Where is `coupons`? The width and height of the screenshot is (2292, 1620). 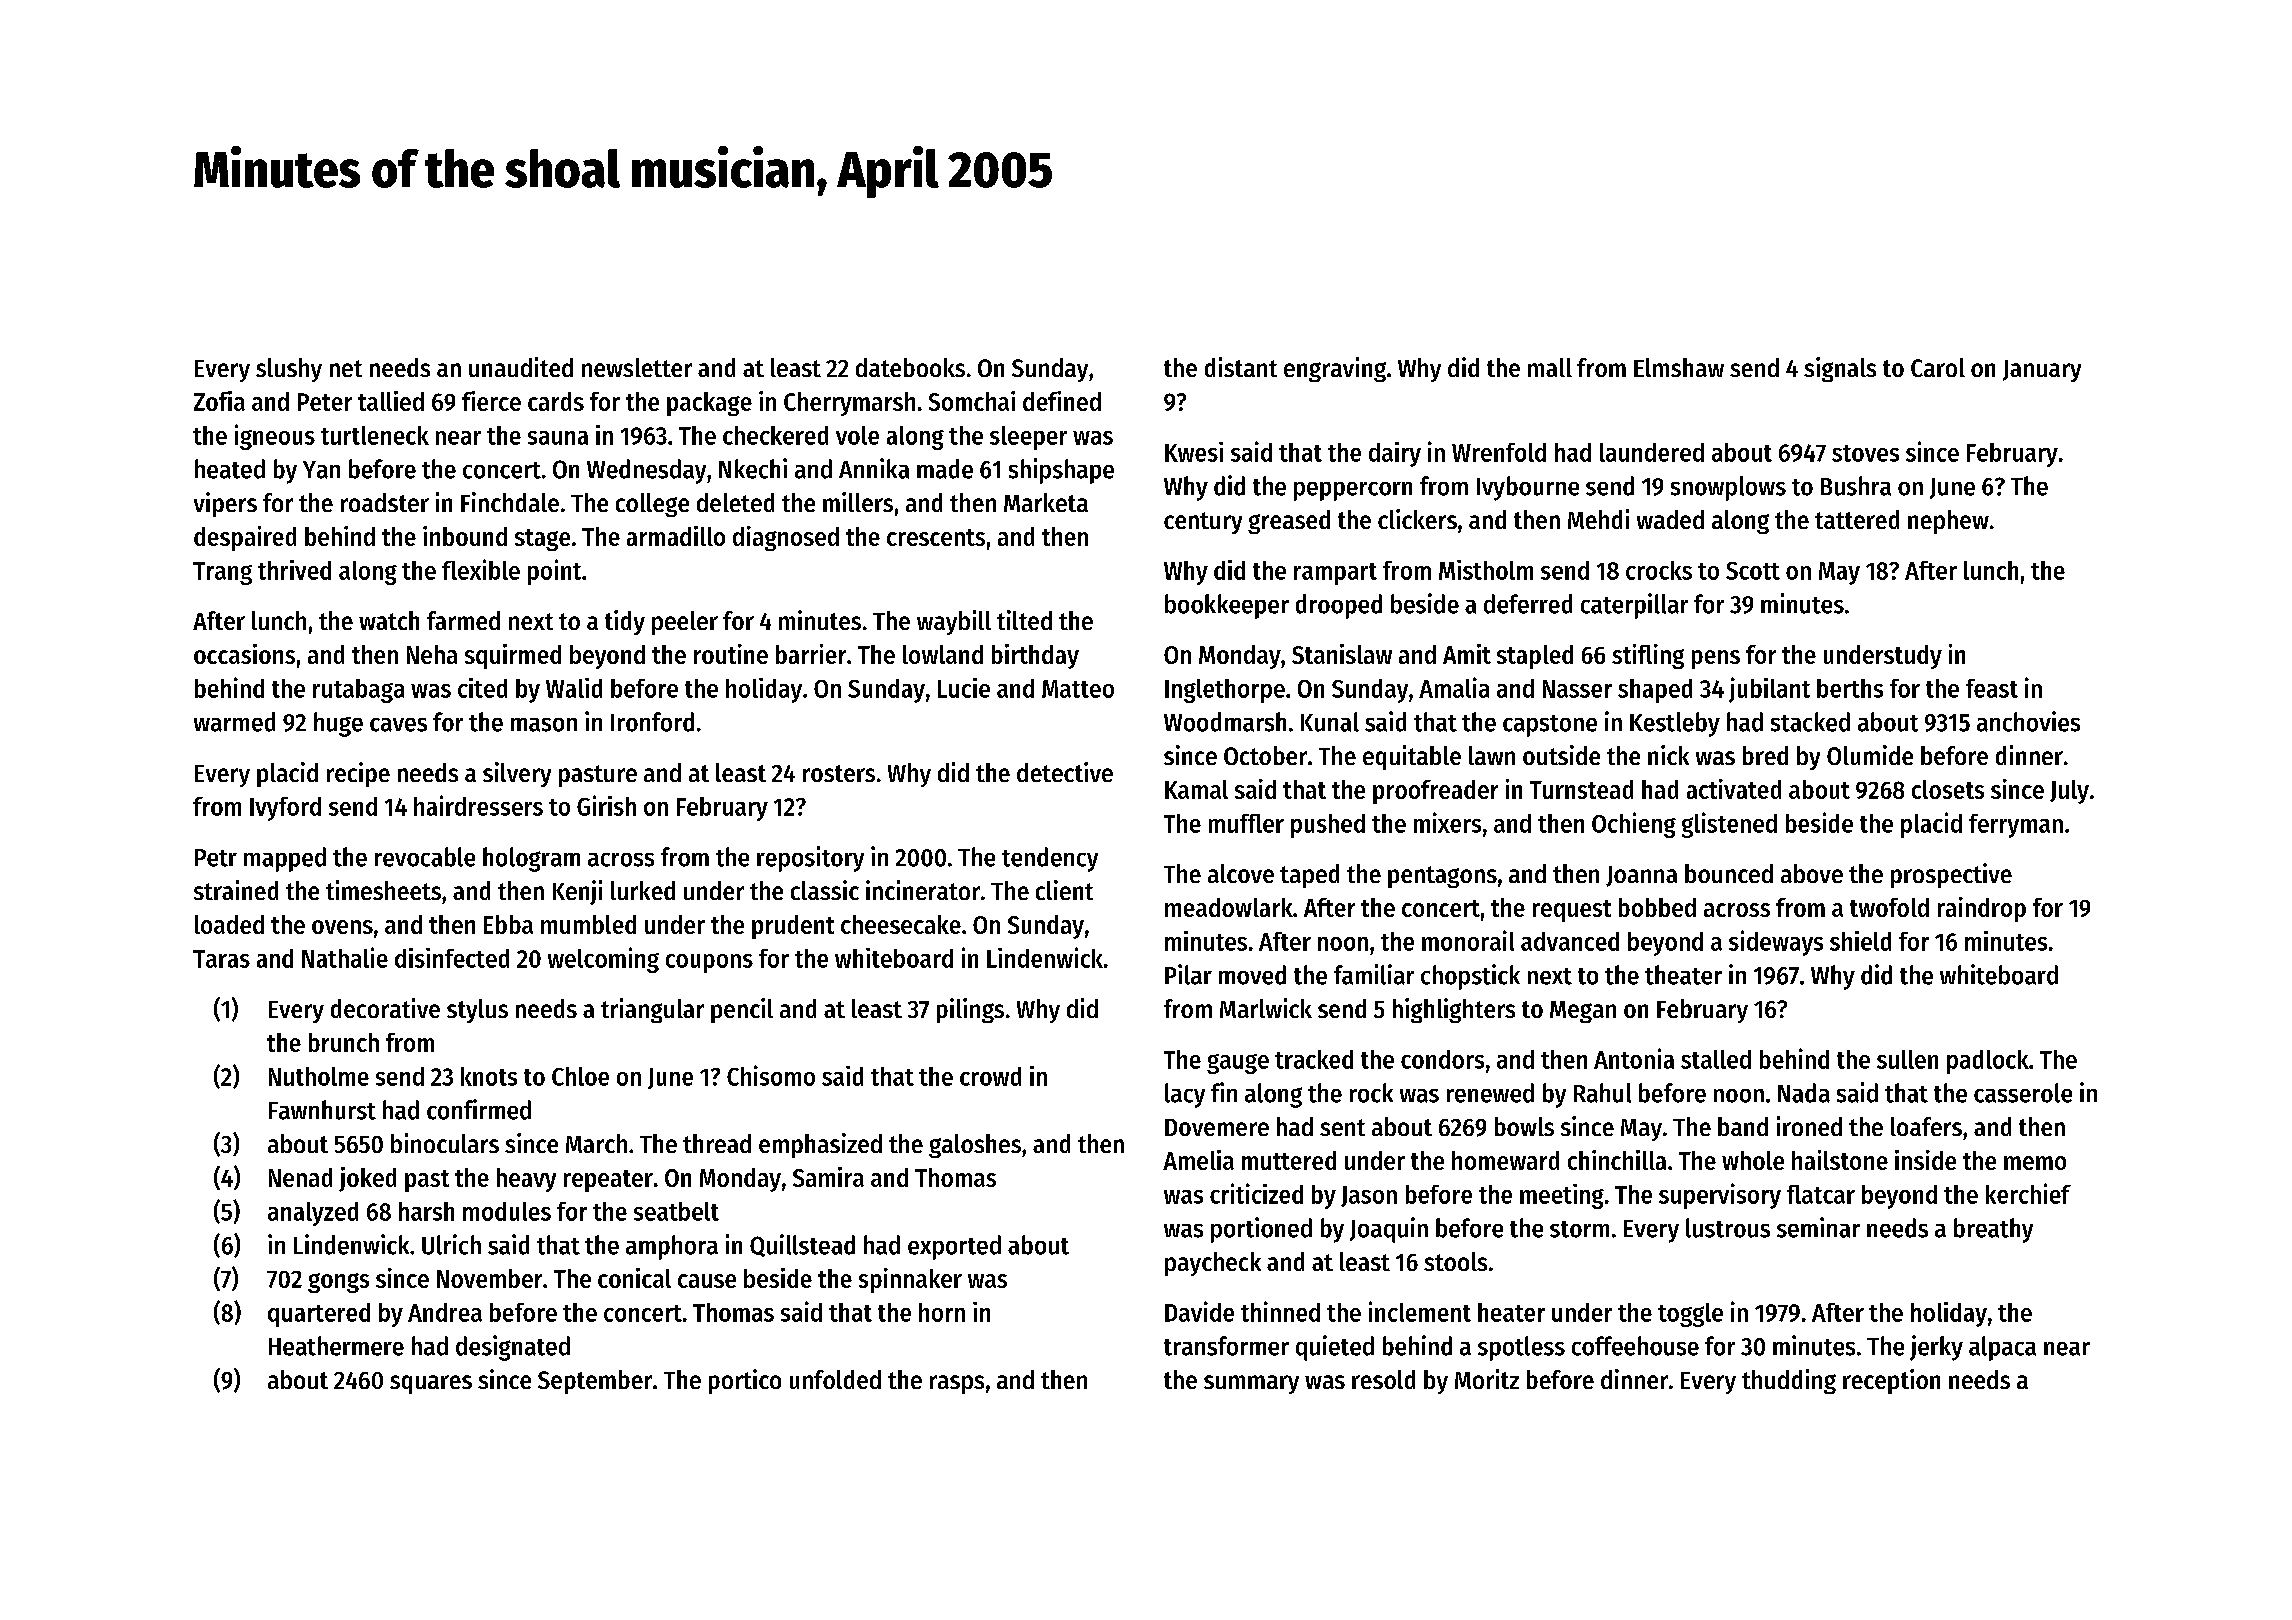
coupons is located at coordinates (709, 963).
